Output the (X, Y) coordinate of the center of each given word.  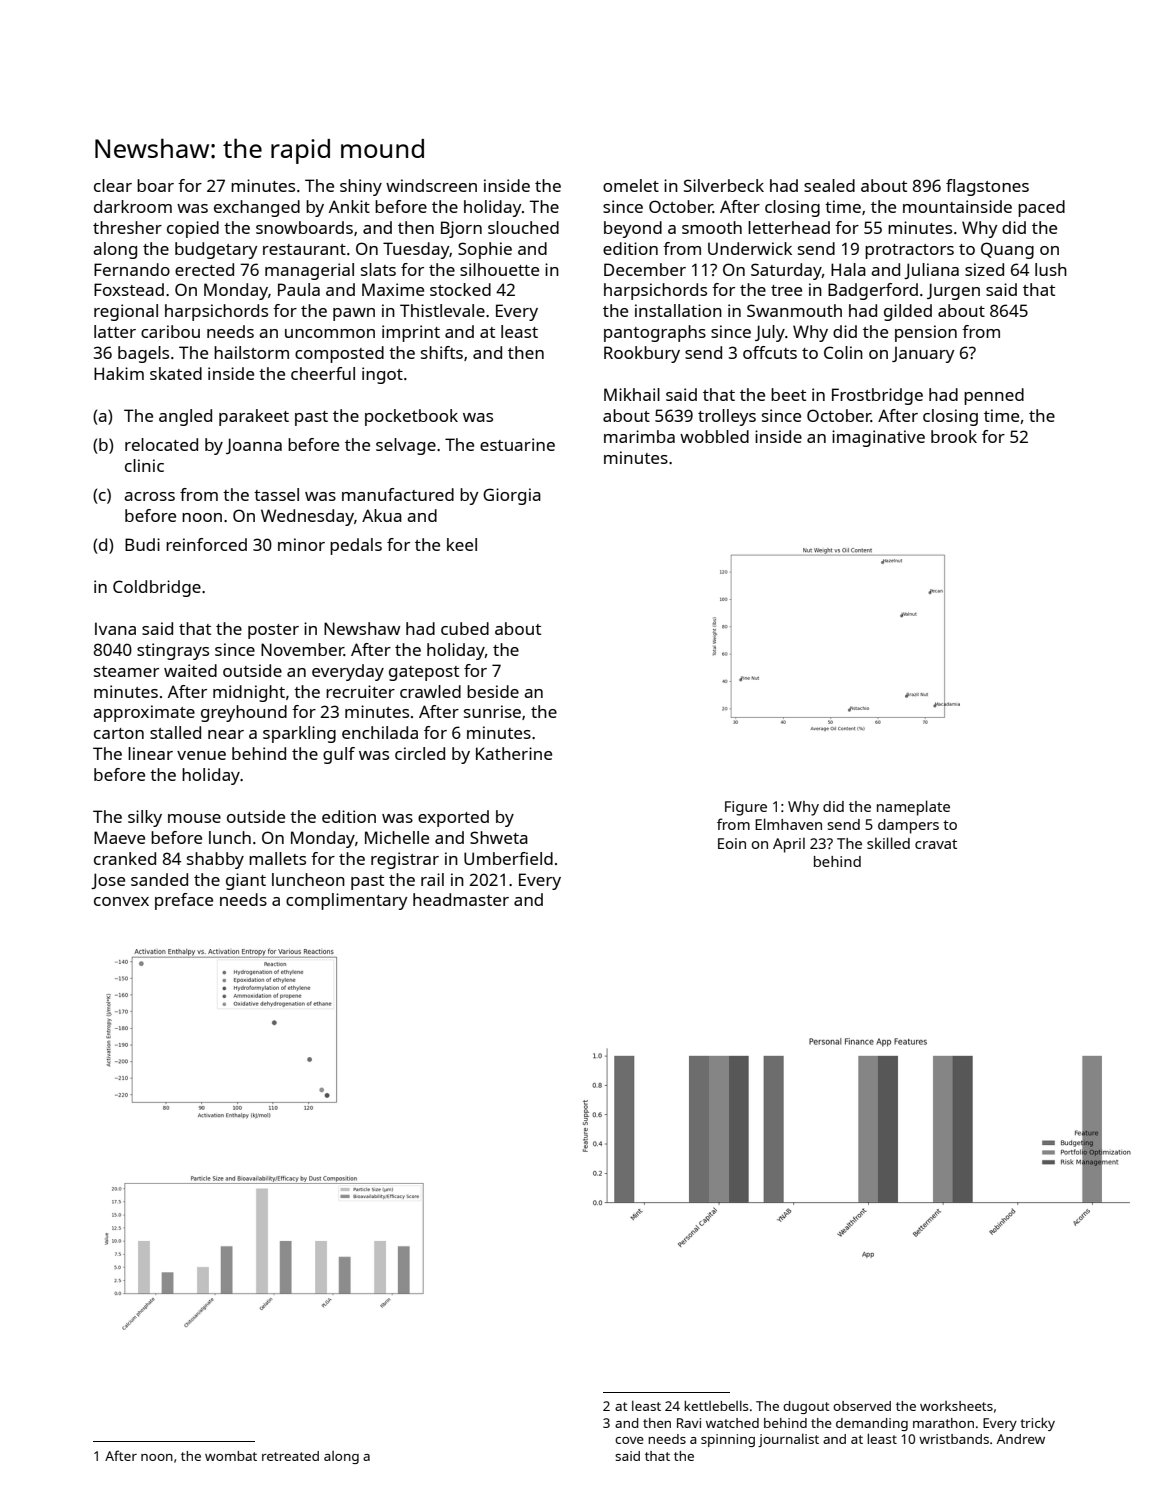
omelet (631, 185)
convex (121, 901)
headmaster (461, 899)
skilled (888, 843)
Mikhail (632, 394)
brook (954, 436)
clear (113, 185)
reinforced (206, 544)
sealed (829, 185)
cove (629, 1440)
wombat (231, 1456)
